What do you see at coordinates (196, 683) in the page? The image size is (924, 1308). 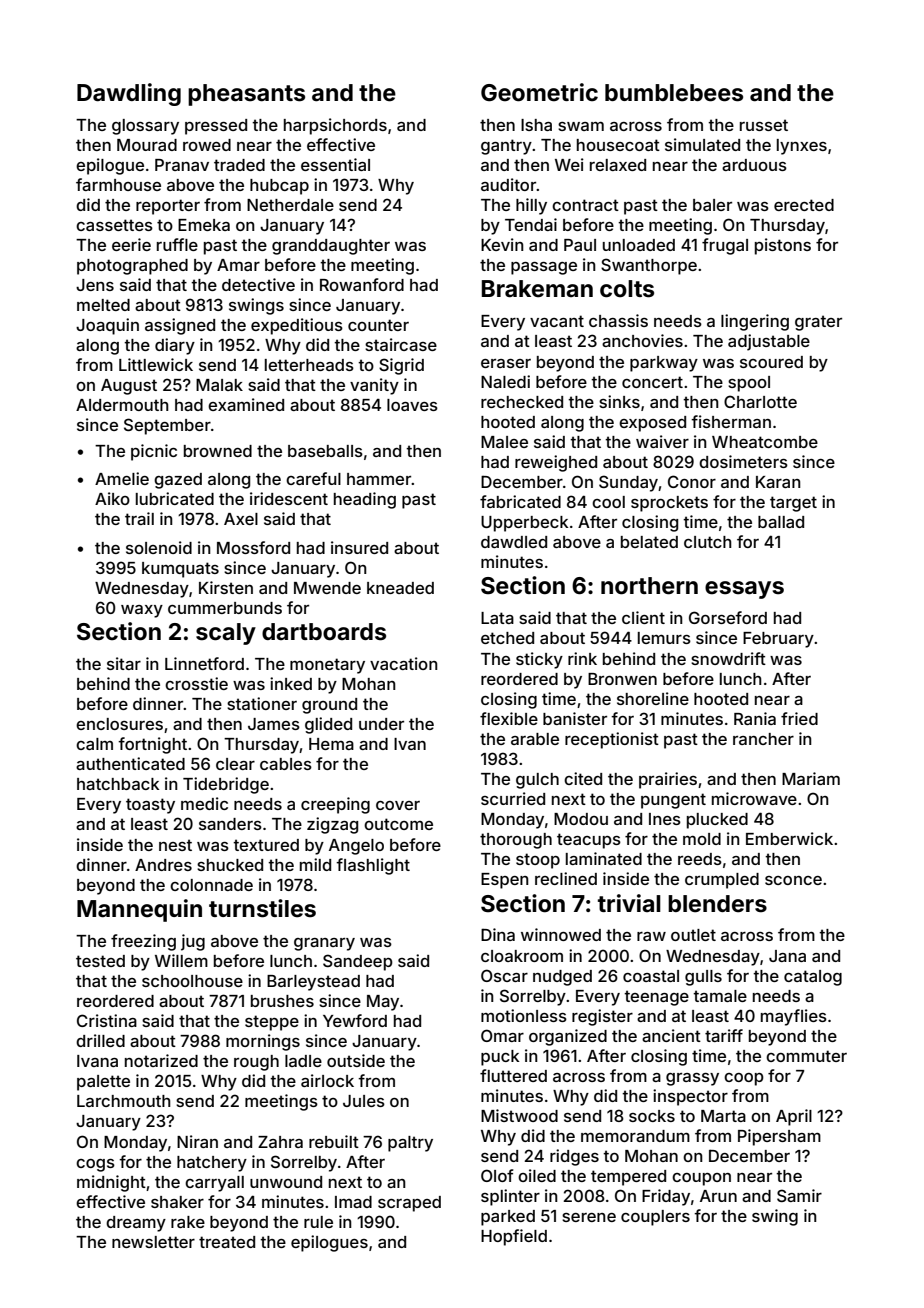 I see `crosstie` at bounding box center [196, 683].
